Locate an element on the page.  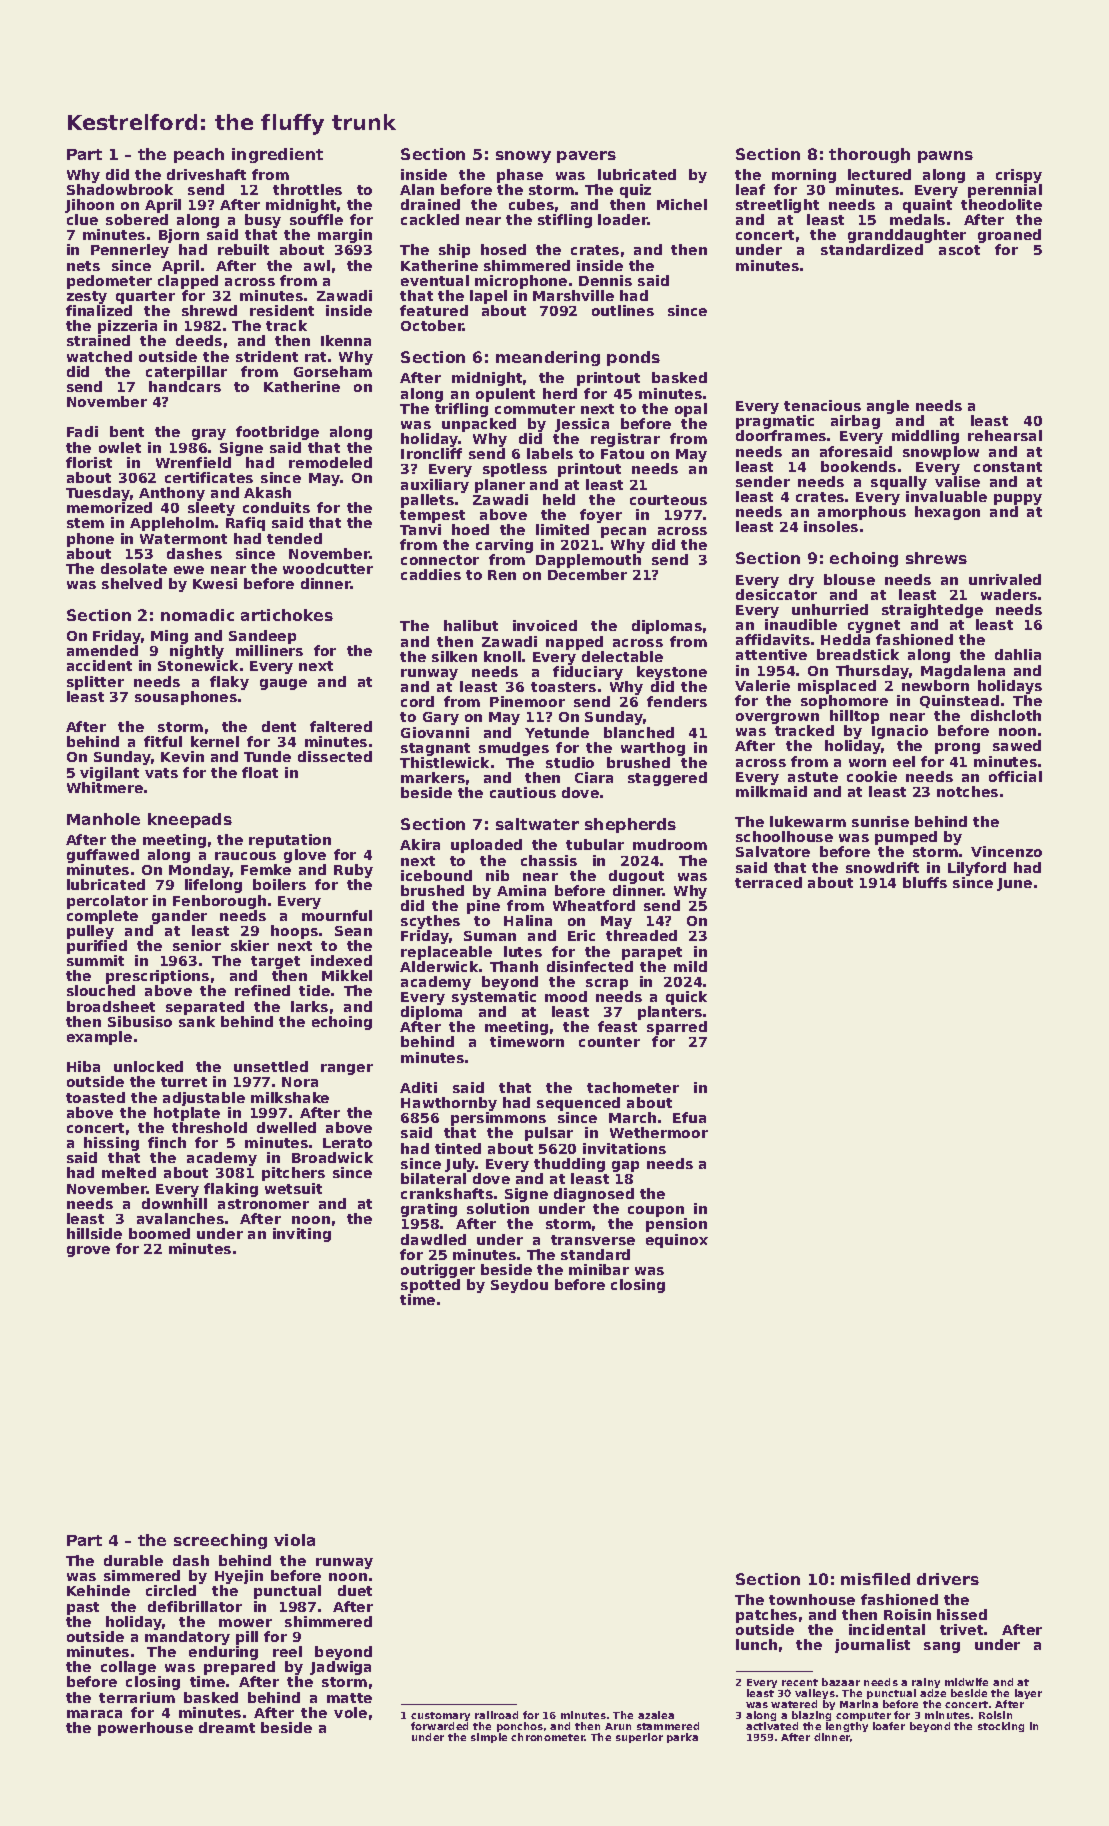
ascot is located at coordinates (959, 250).
